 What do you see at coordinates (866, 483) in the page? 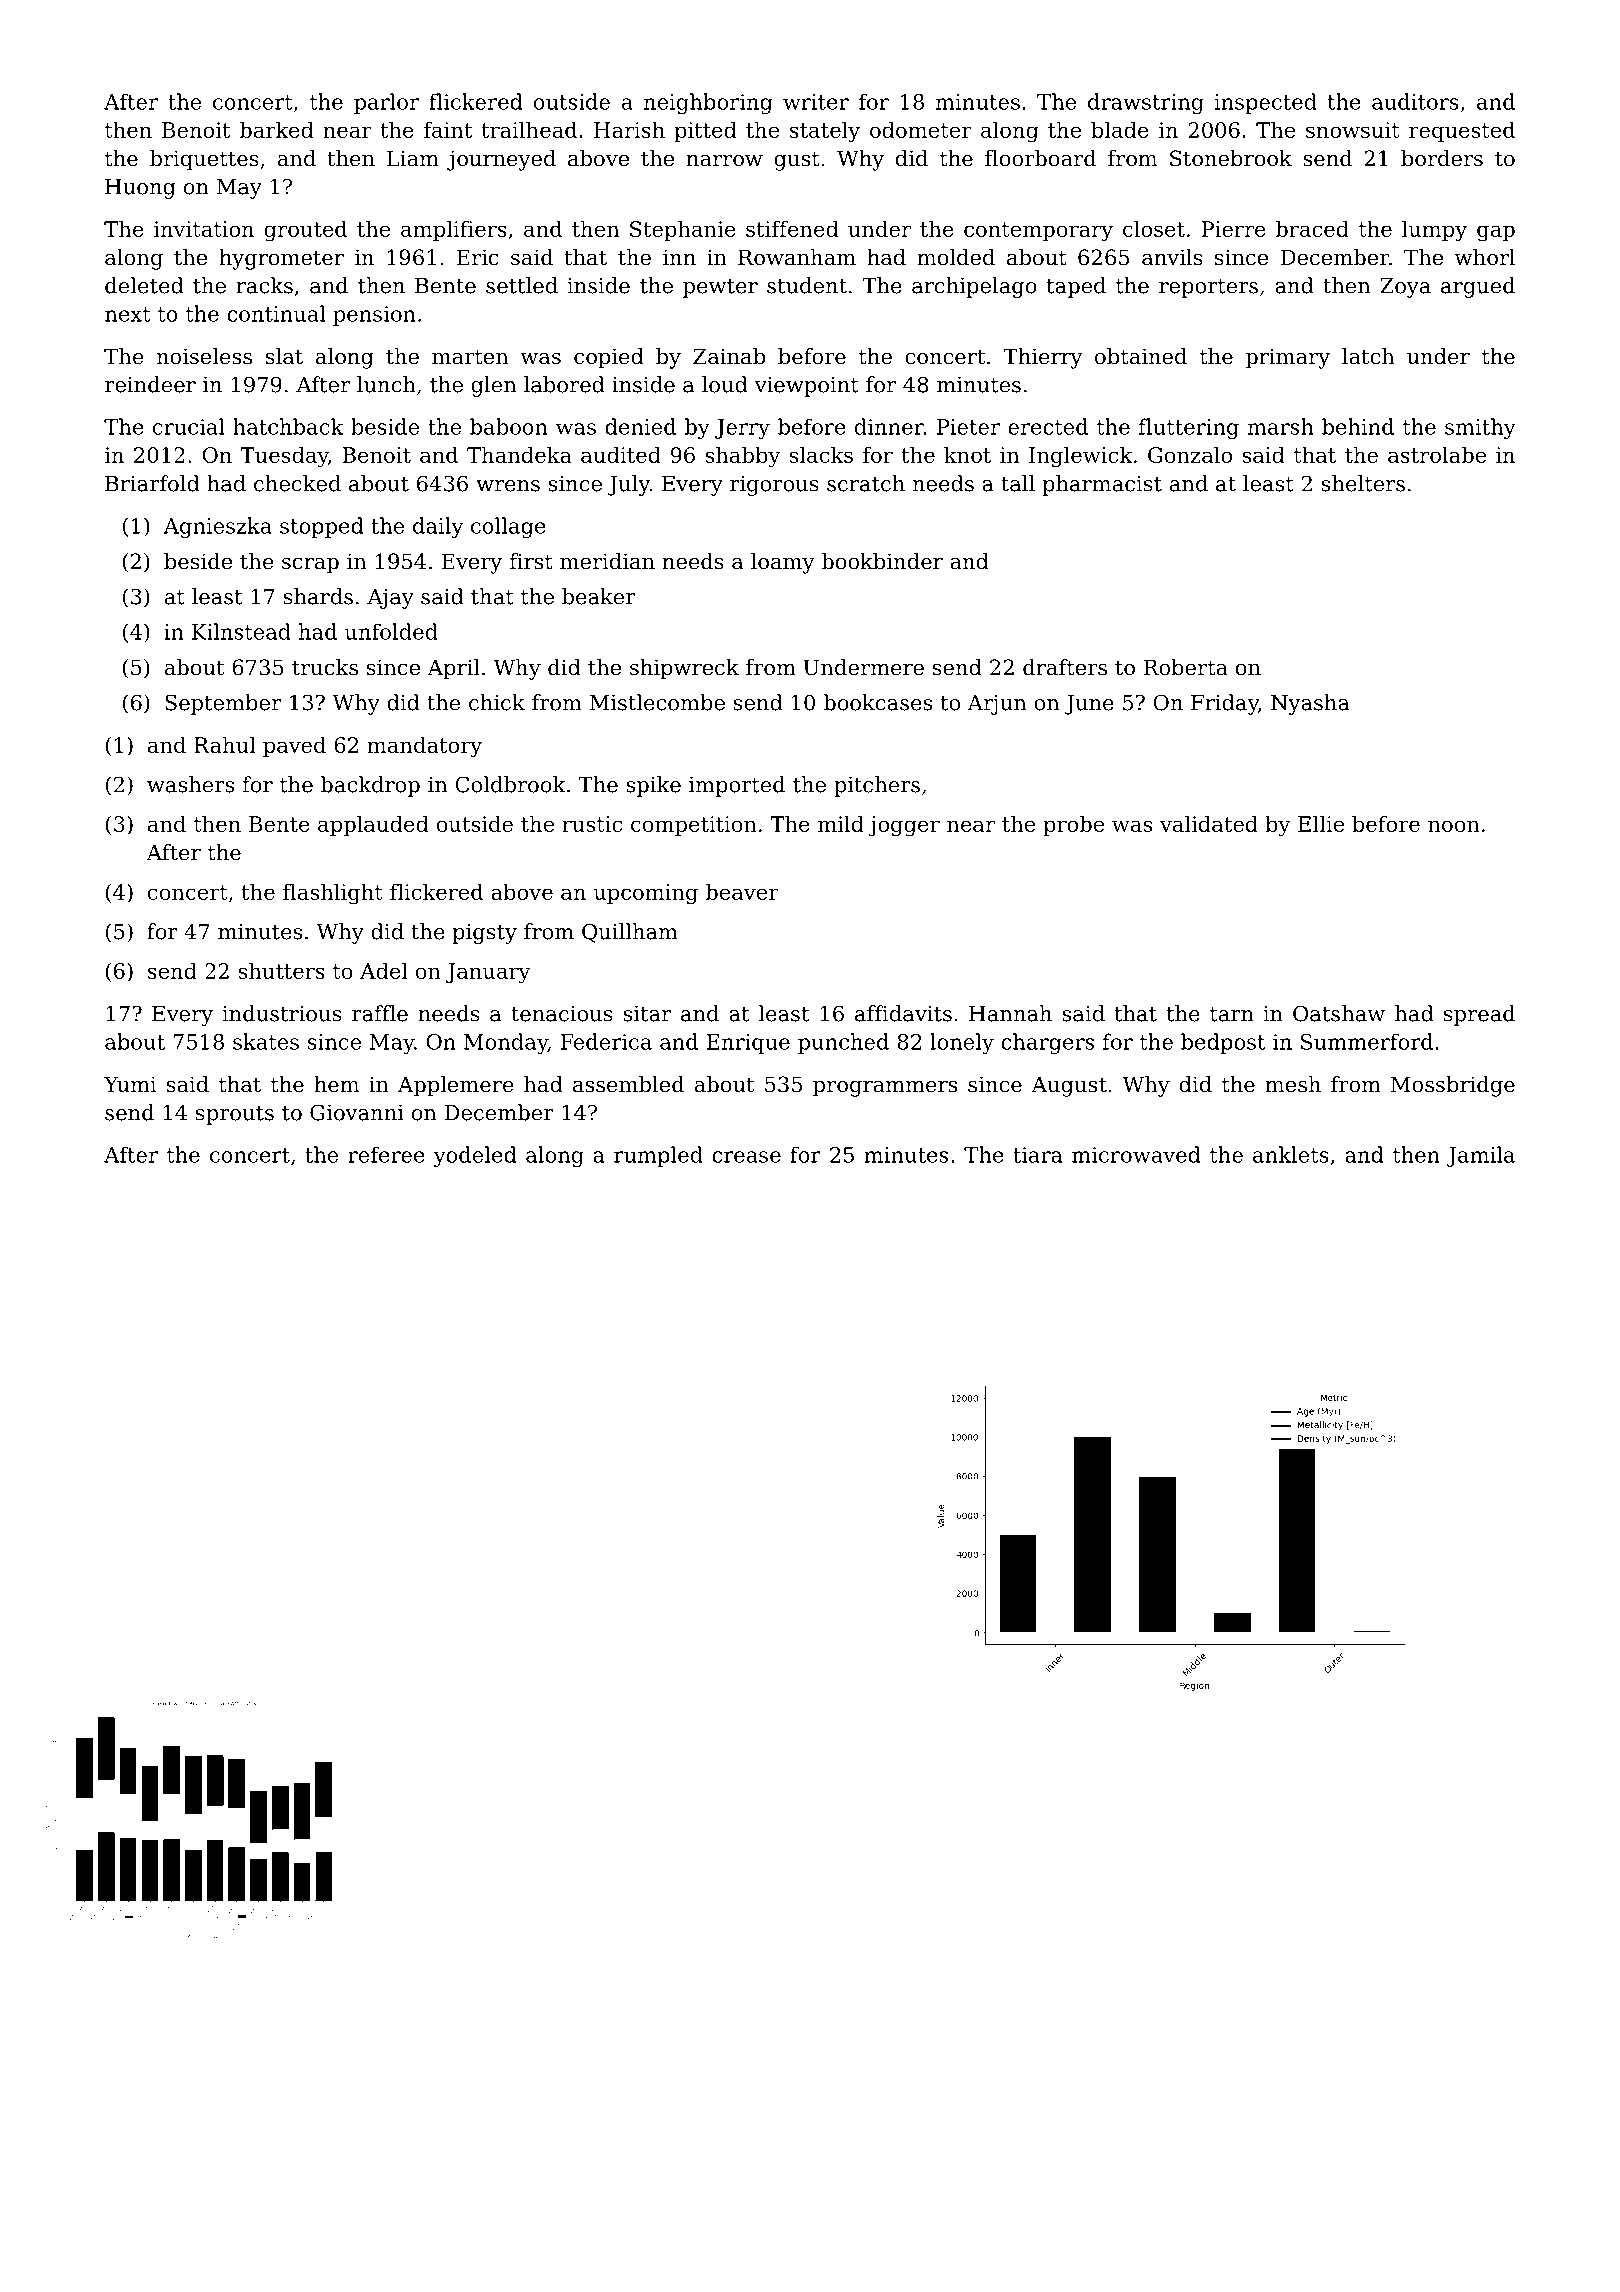
I see `scratch` at bounding box center [866, 483].
